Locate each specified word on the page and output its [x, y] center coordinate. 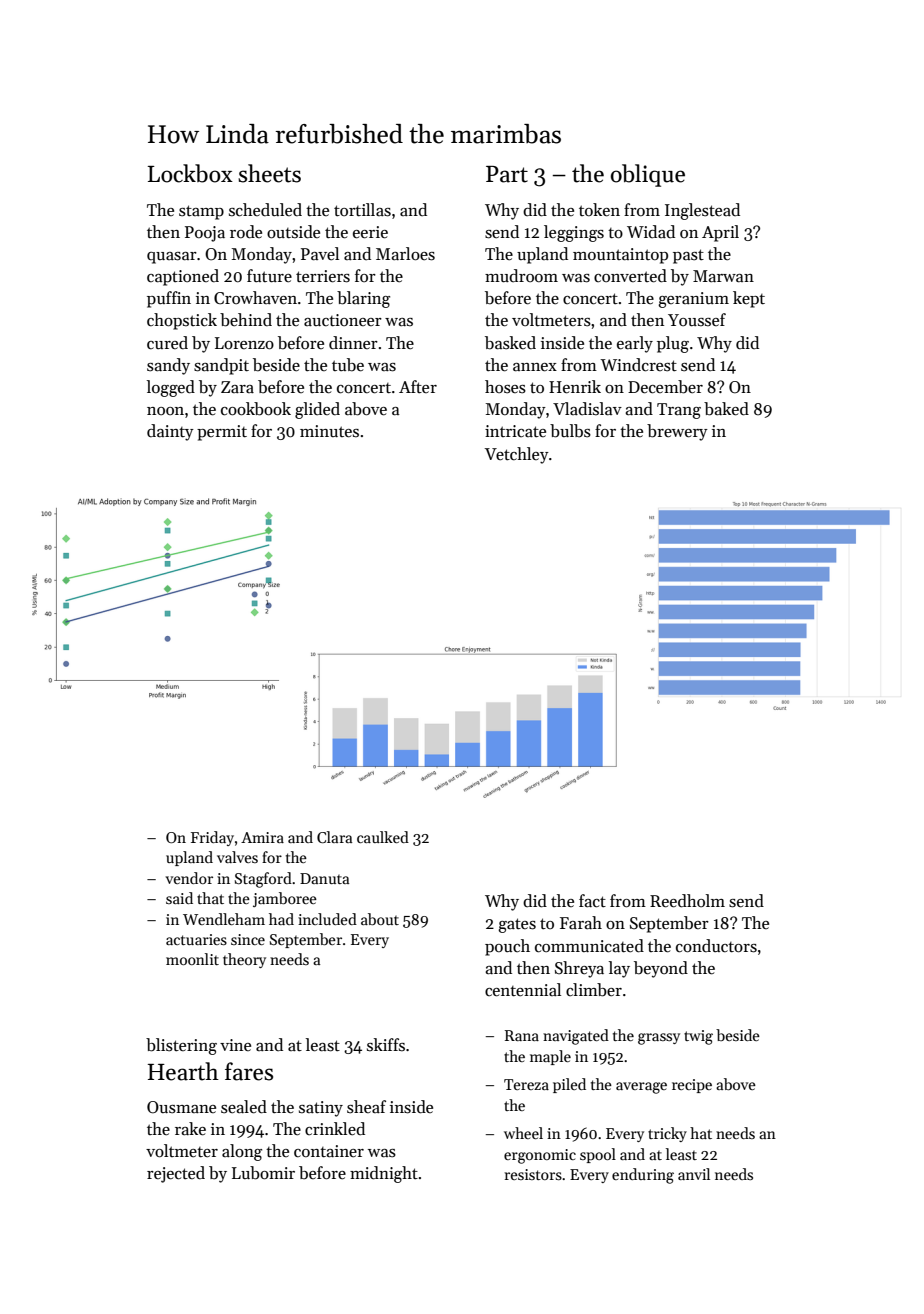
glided [317, 410]
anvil [694, 1174]
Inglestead [702, 211]
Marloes [405, 254]
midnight [384, 1174]
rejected [176, 1174]
